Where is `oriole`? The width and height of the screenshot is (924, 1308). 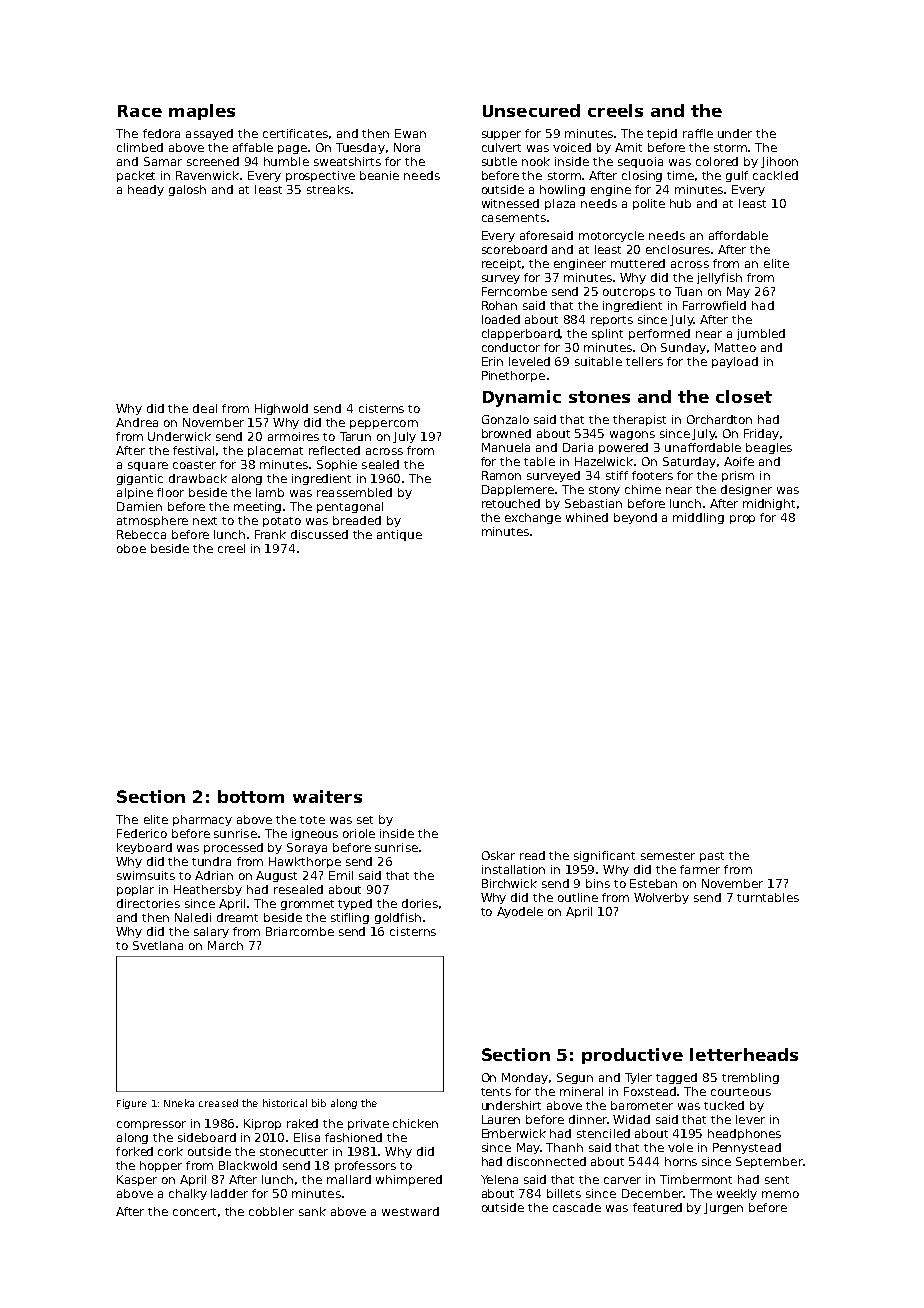 oriole is located at coordinates (359, 833).
